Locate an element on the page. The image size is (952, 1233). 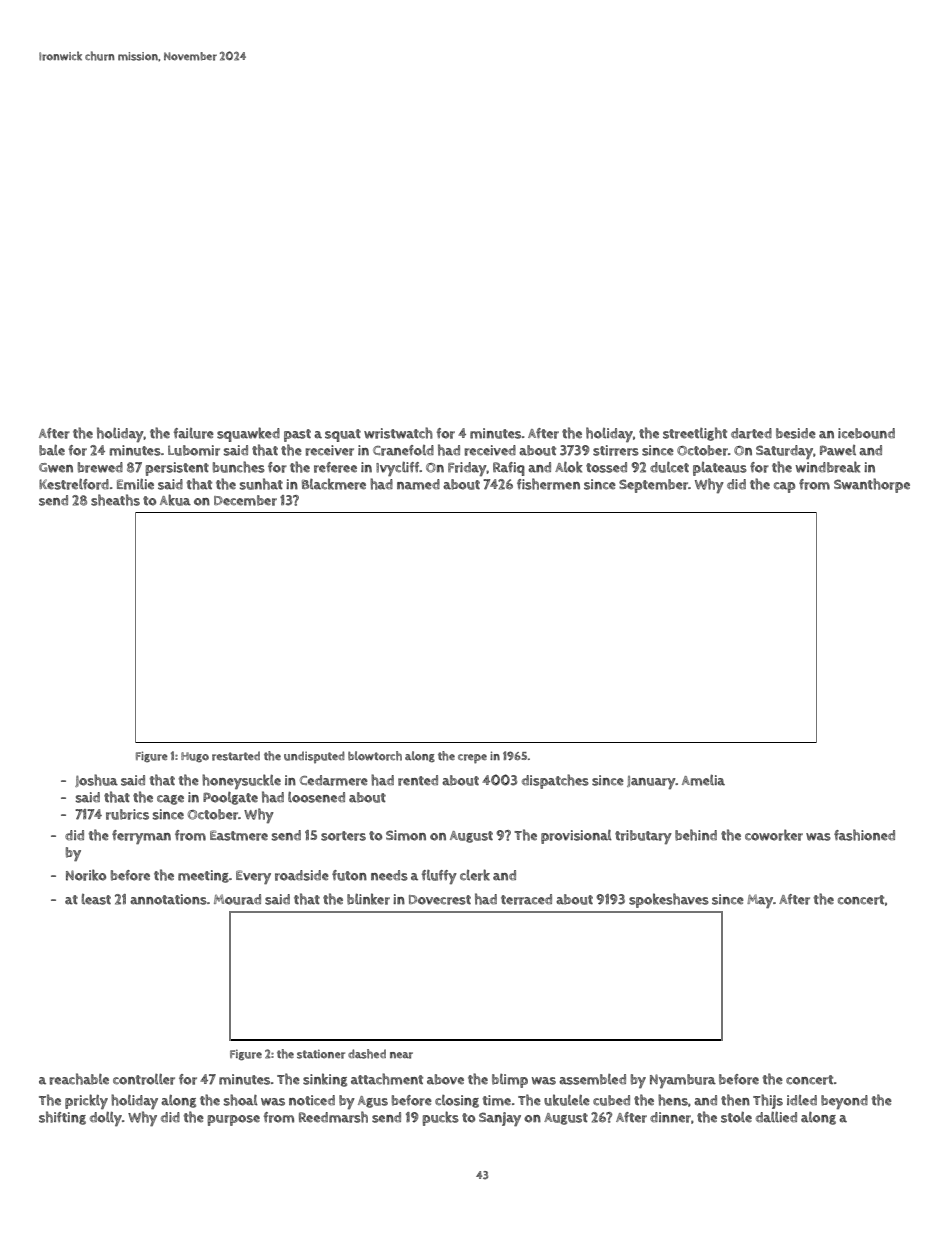
May is located at coordinates (760, 901).
